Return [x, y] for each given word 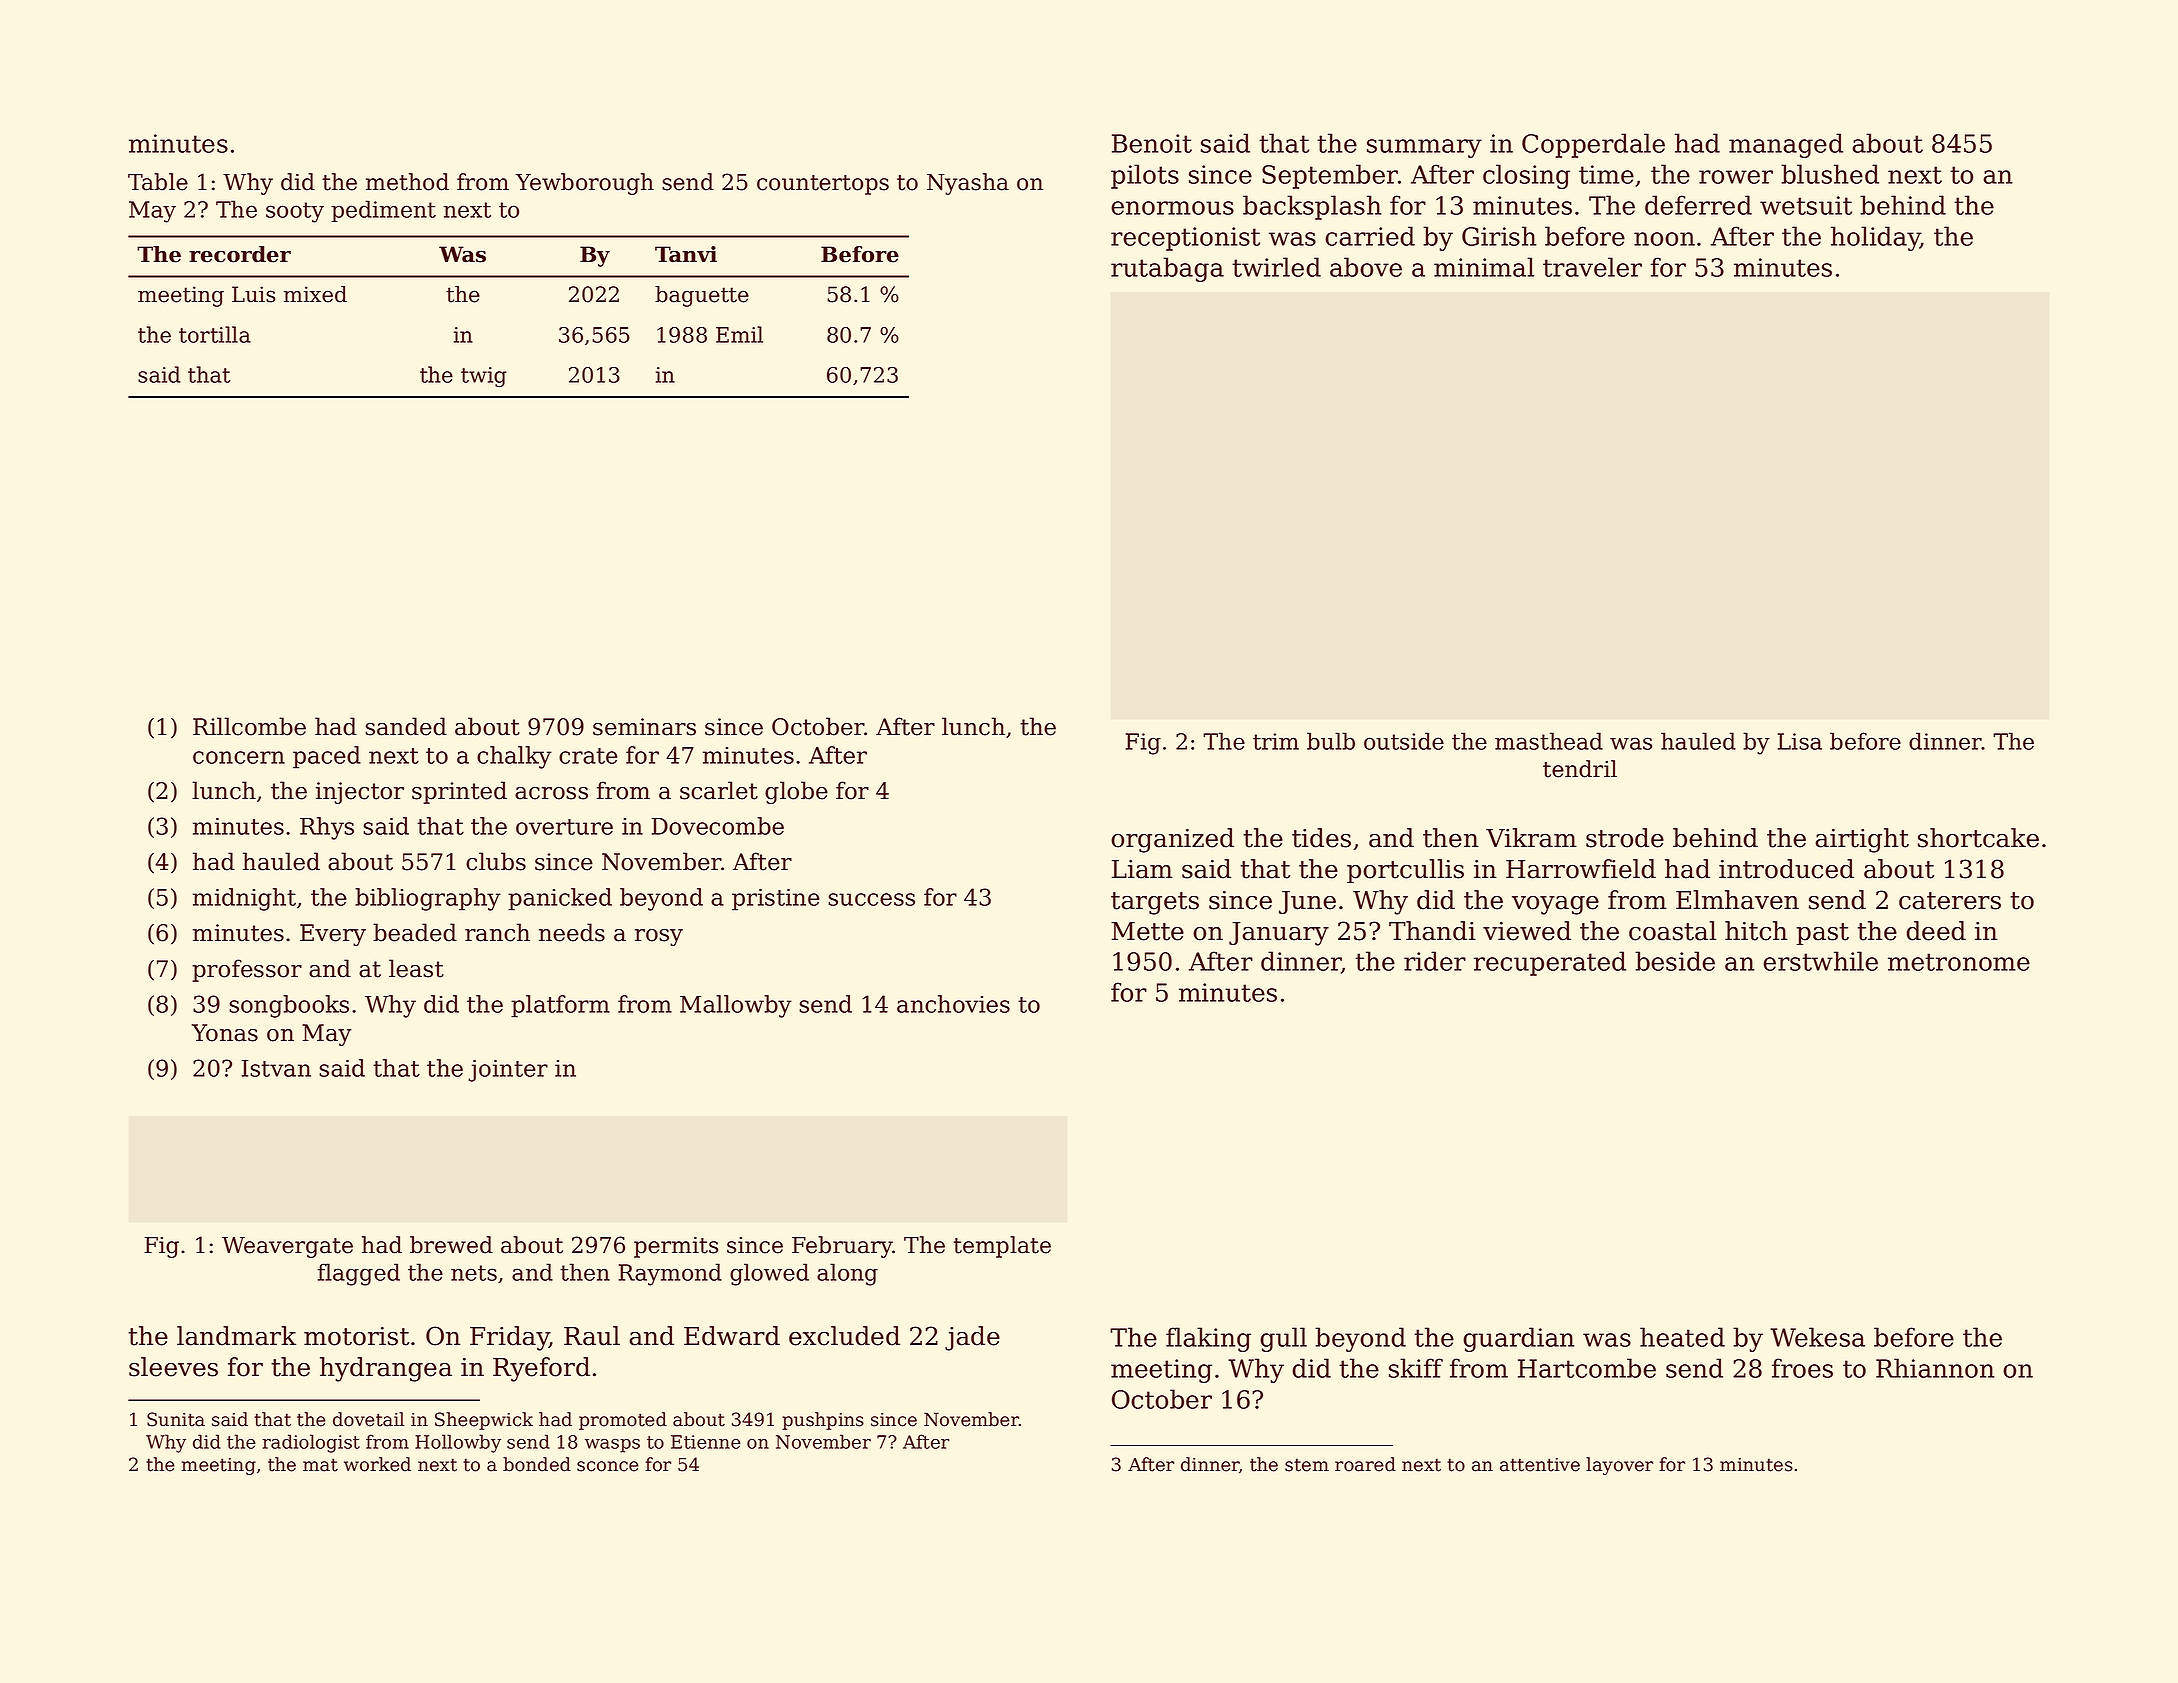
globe [796, 792]
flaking [1208, 1339]
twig [484, 377]
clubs [496, 861]
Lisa [1800, 741]
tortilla [215, 334]
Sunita [176, 1419]
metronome [1959, 962]
